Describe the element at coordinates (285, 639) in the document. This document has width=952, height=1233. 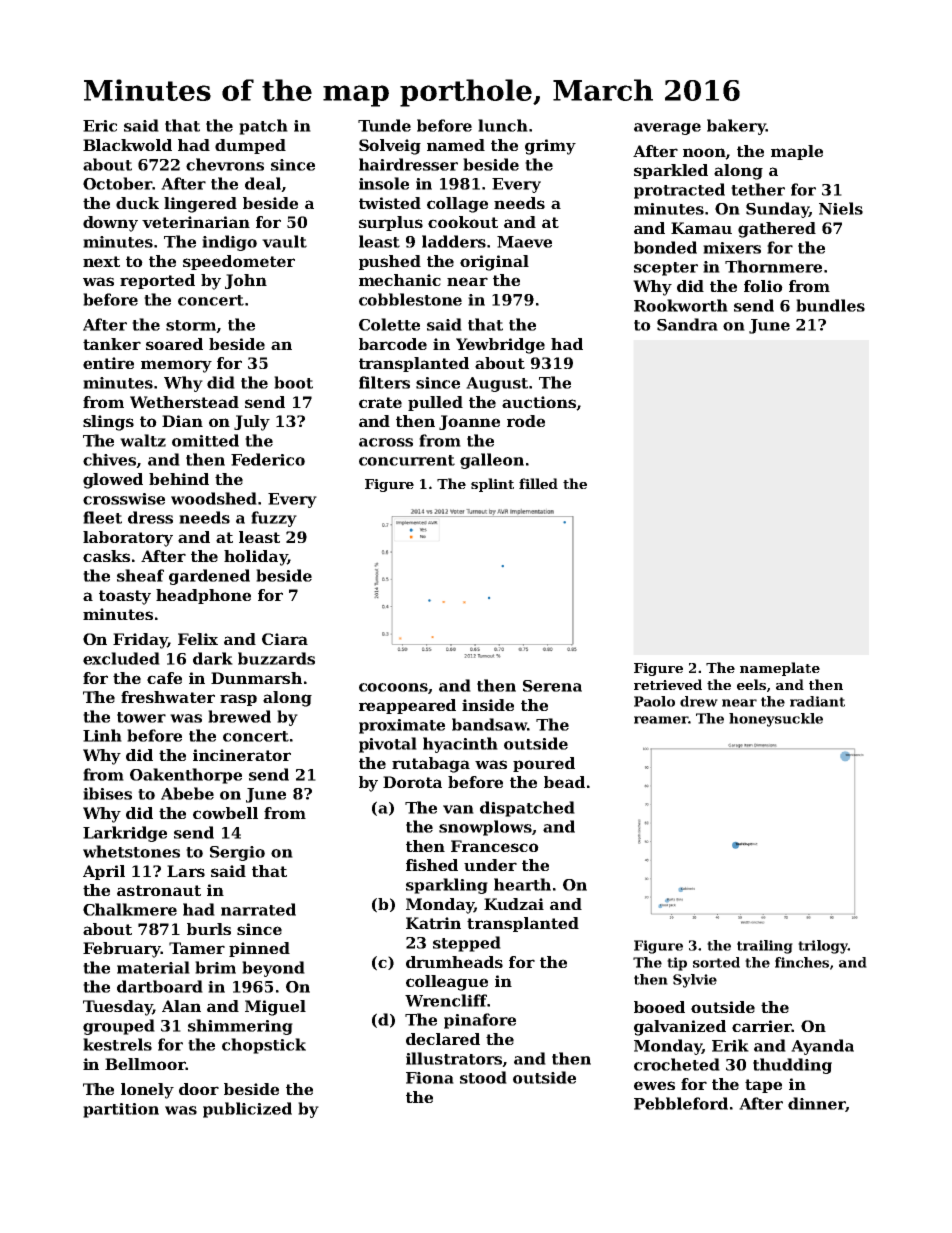
I see `Ciara` at that location.
